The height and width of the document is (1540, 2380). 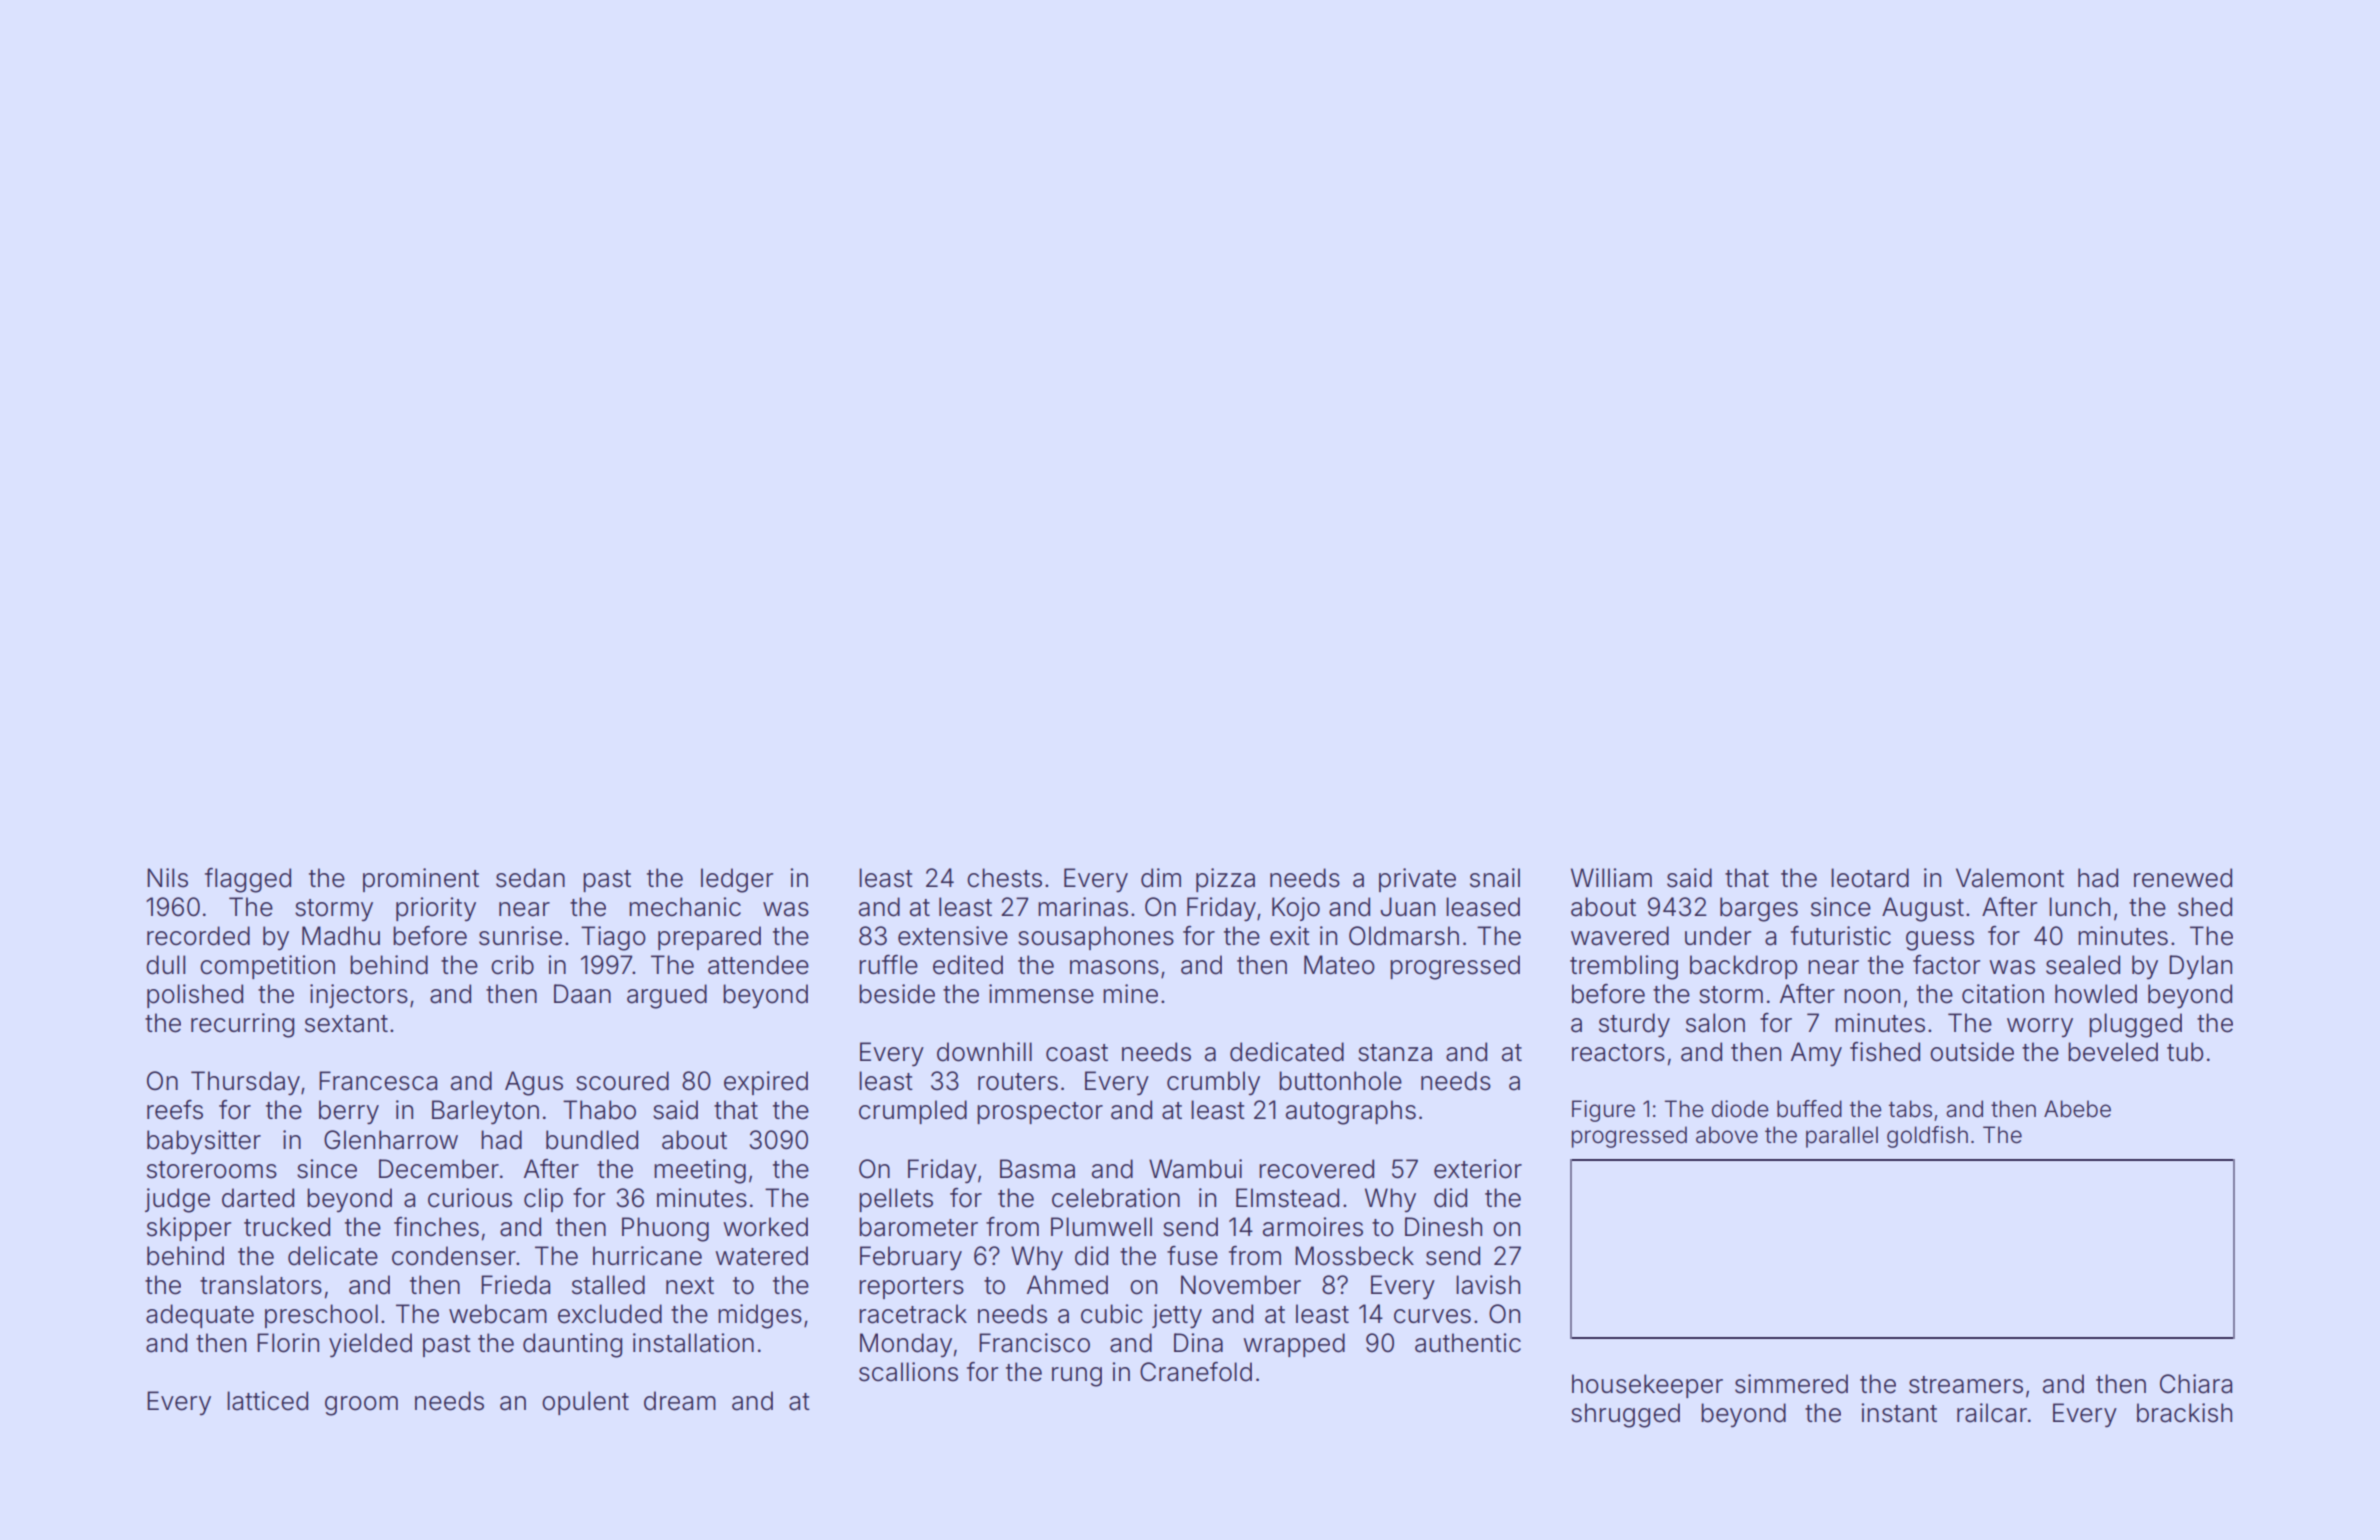 I want to click on dream, so click(x=680, y=1401).
